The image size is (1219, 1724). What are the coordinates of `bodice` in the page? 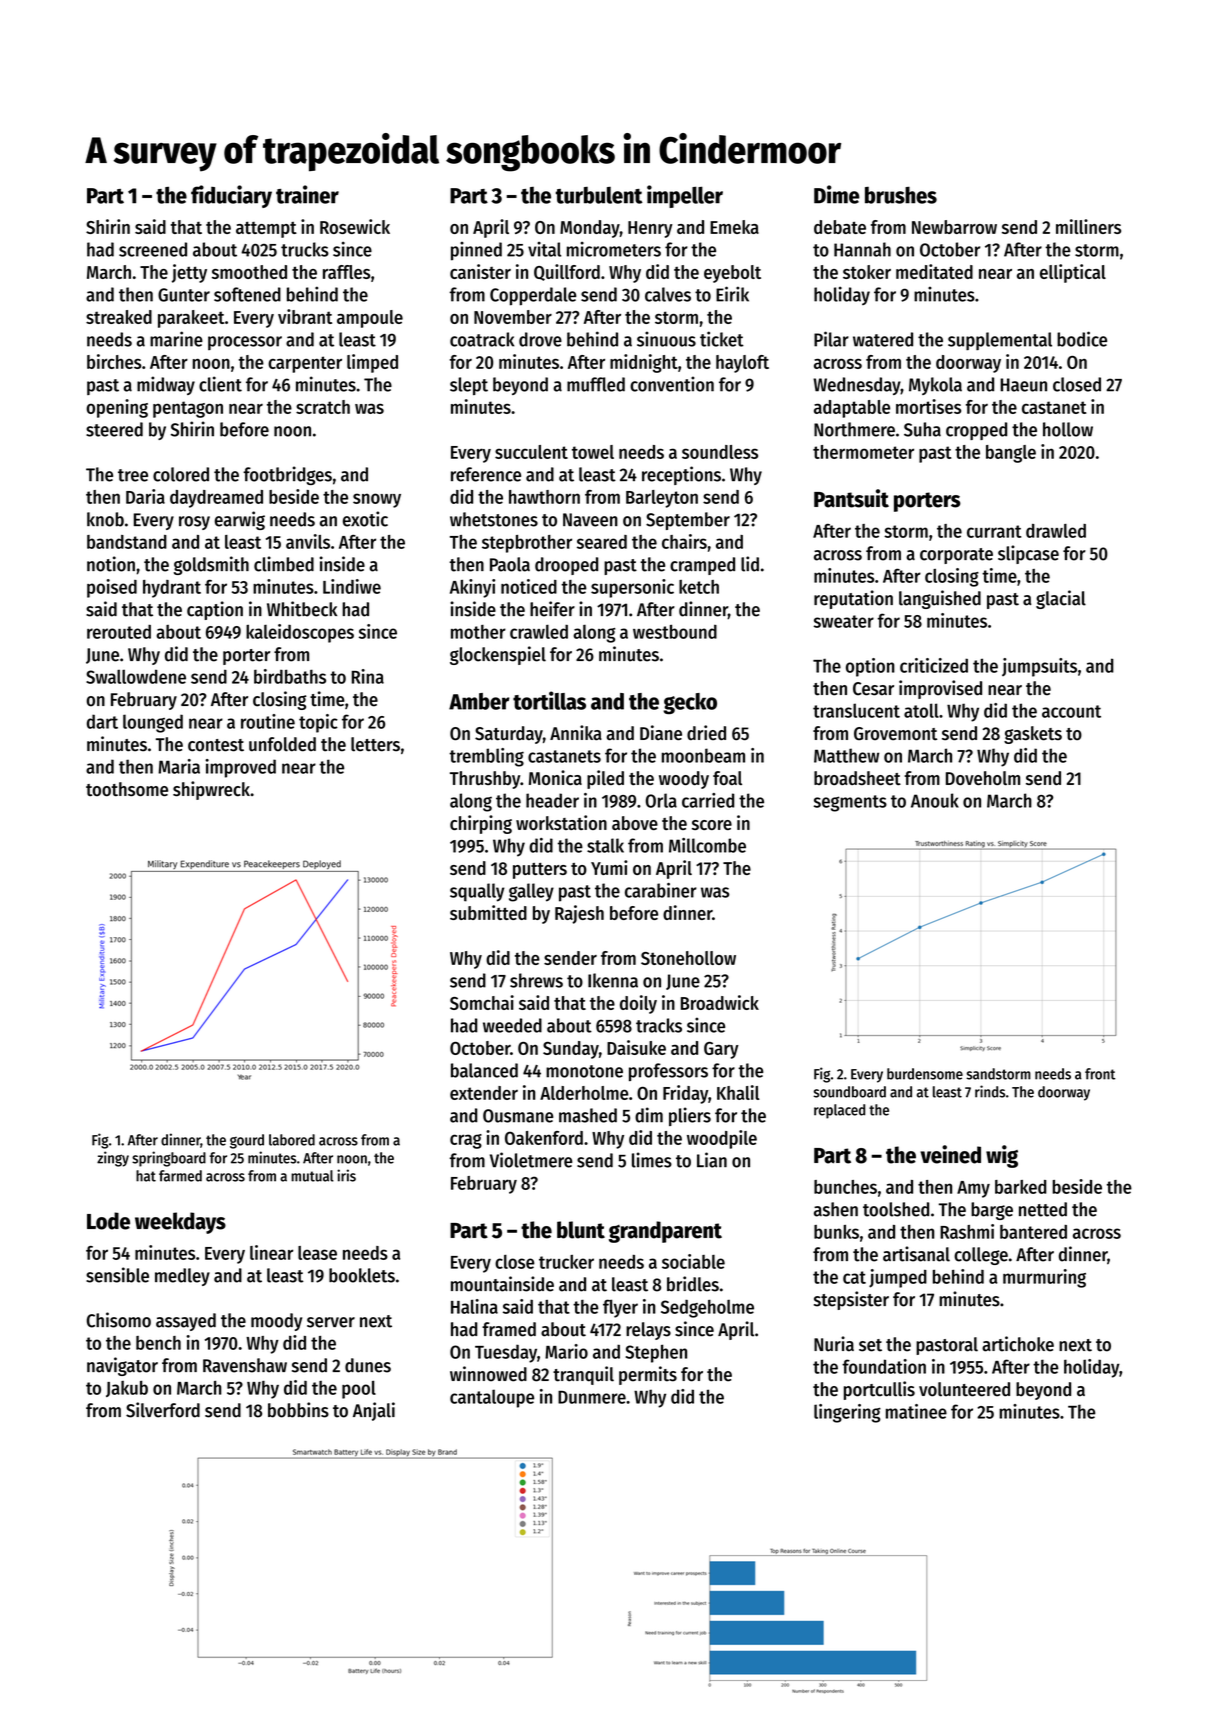 It's located at (1082, 339).
